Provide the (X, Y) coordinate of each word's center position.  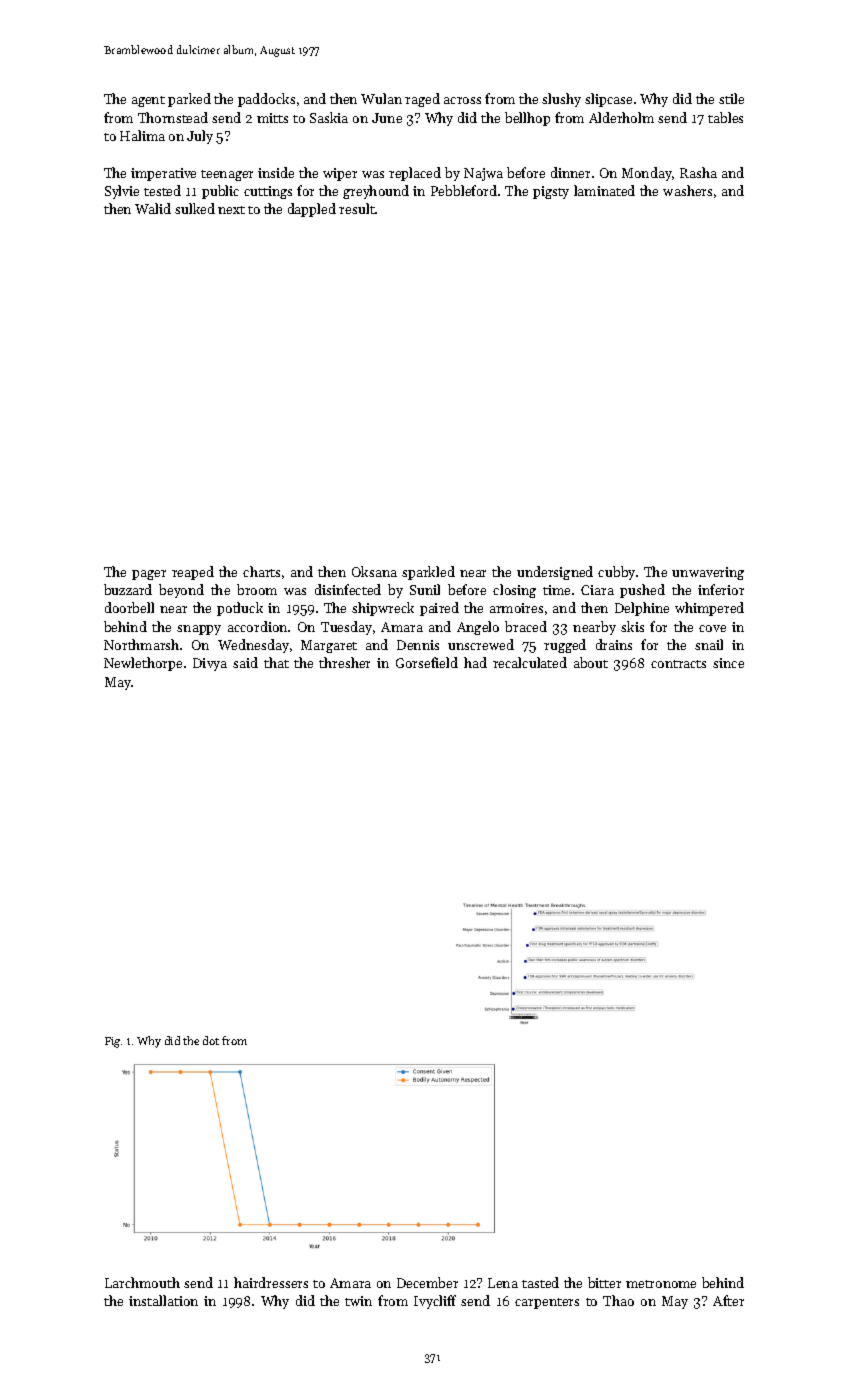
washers (687, 190)
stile (731, 98)
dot (211, 1040)
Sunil (425, 589)
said (245, 662)
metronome (661, 1284)
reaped (193, 573)
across (462, 100)
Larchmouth (142, 1282)
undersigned (555, 573)
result (357, 208)
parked (189, 100)
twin (358, 1301)
